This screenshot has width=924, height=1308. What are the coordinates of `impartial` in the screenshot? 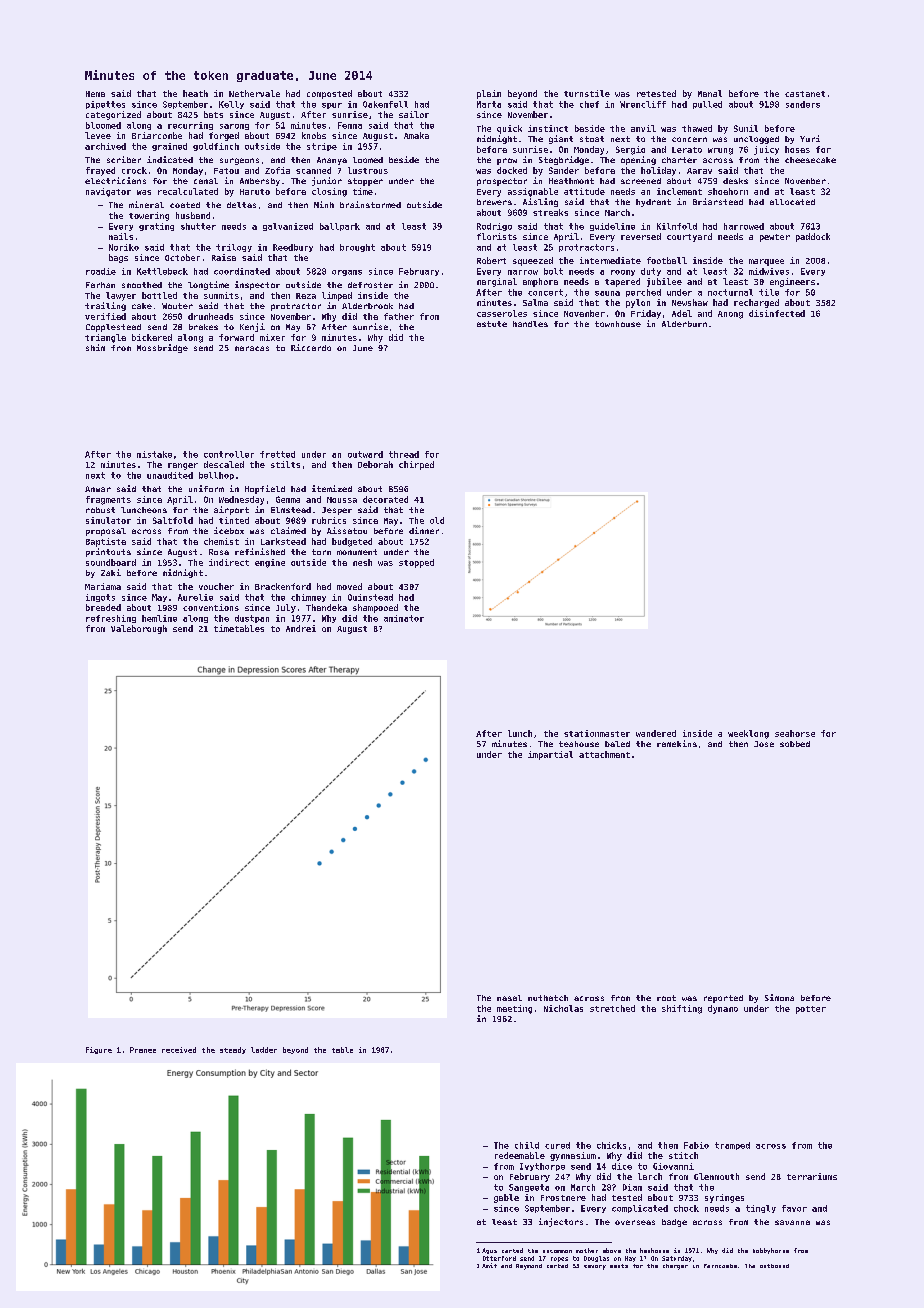 It's located at (550, 755).
